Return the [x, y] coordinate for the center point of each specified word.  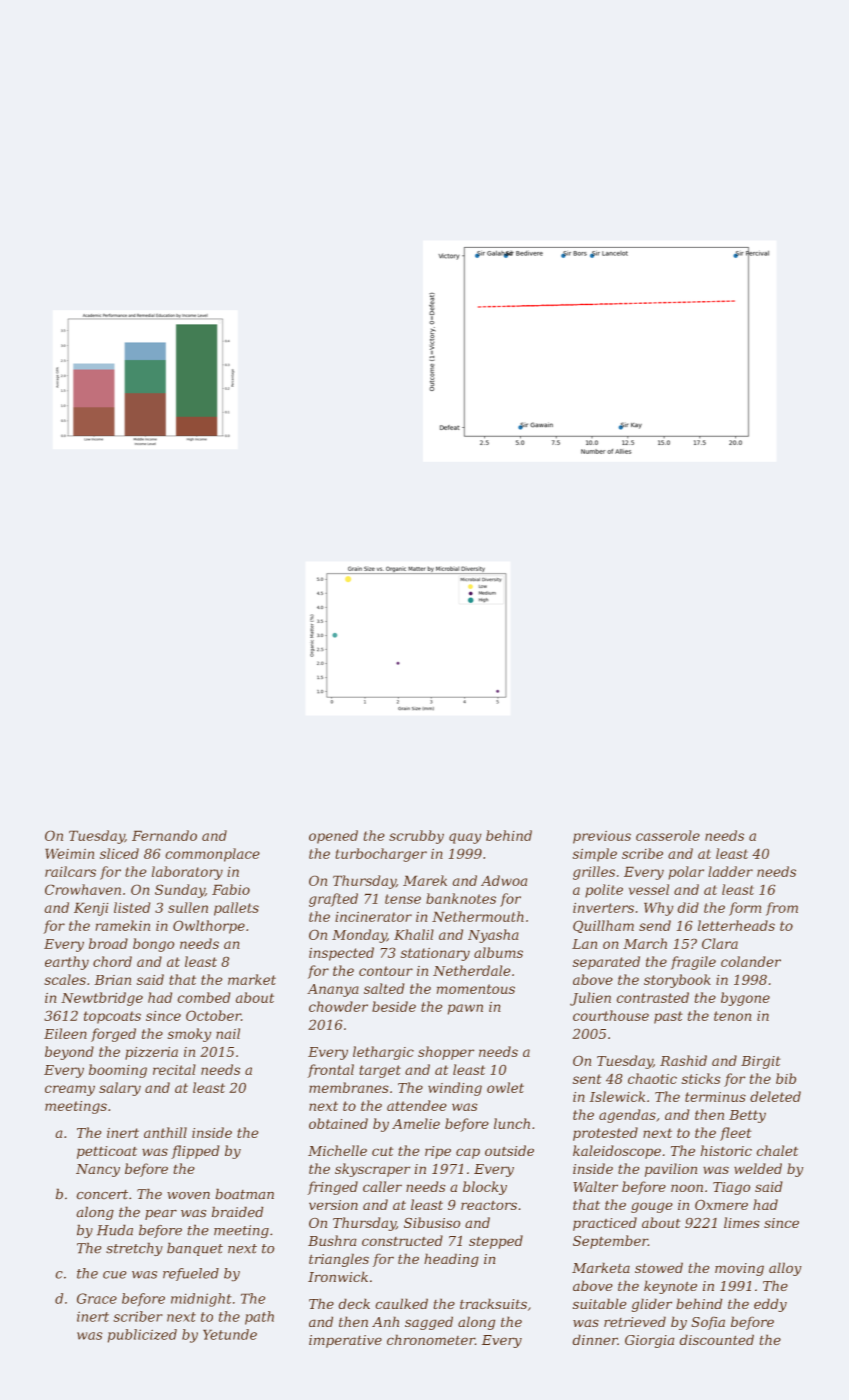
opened [333, 837]
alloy [785, 1269]
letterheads [736, 925]
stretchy [134, 1249]
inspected [341, 954]
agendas [627, 1116]
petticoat [107, 1152]
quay [465, 838]
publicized [142, 1336]
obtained [338, 1123]
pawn [465, 1009]
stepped [496, 1242]
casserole [668, 835]
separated [606, 963]
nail [228, 1033]
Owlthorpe [209, 927]
